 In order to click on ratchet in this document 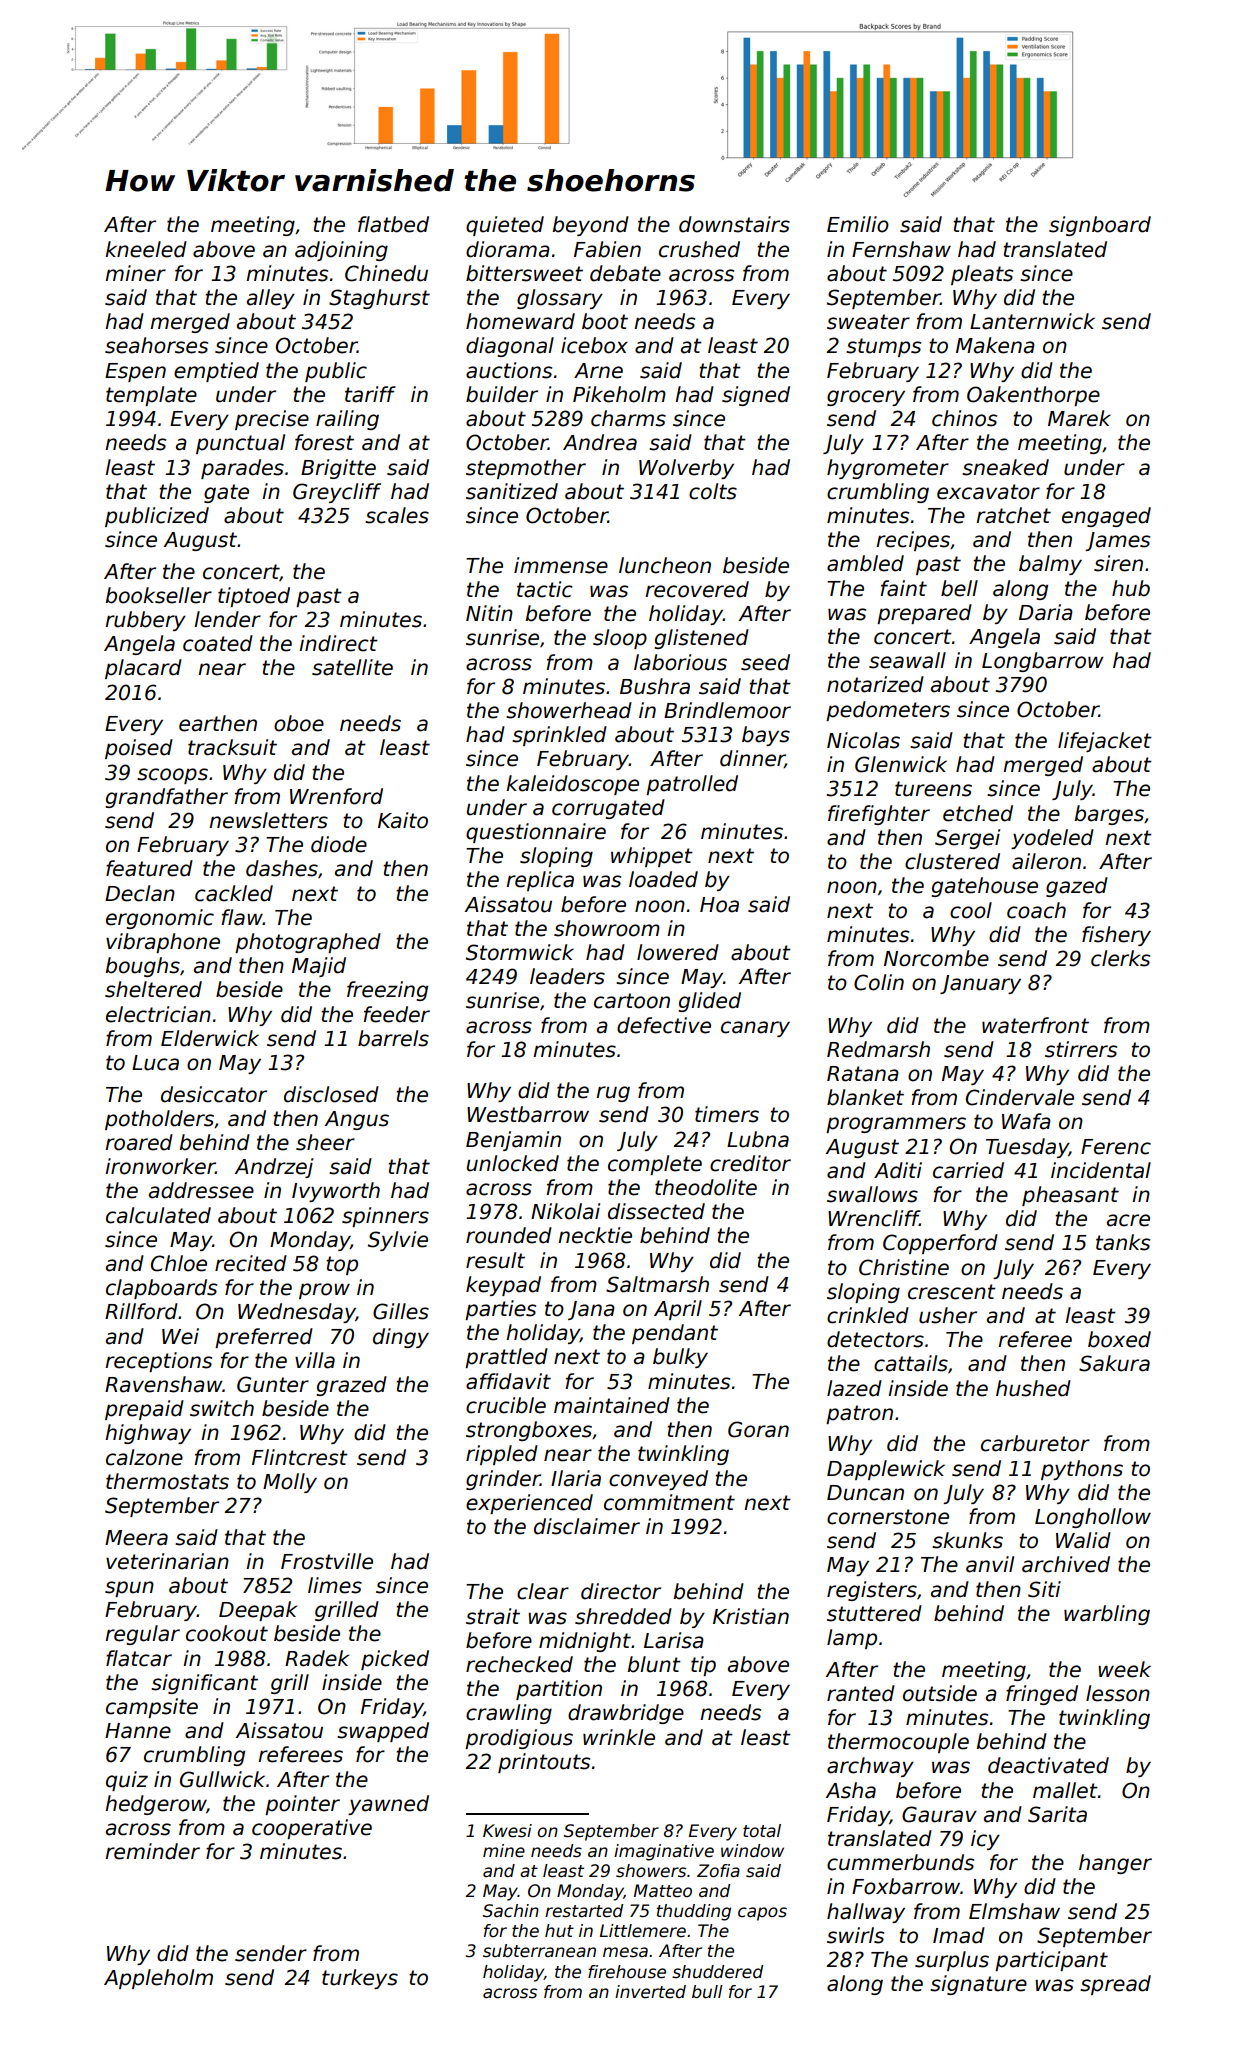, I will do `click(1013, 515)`.
